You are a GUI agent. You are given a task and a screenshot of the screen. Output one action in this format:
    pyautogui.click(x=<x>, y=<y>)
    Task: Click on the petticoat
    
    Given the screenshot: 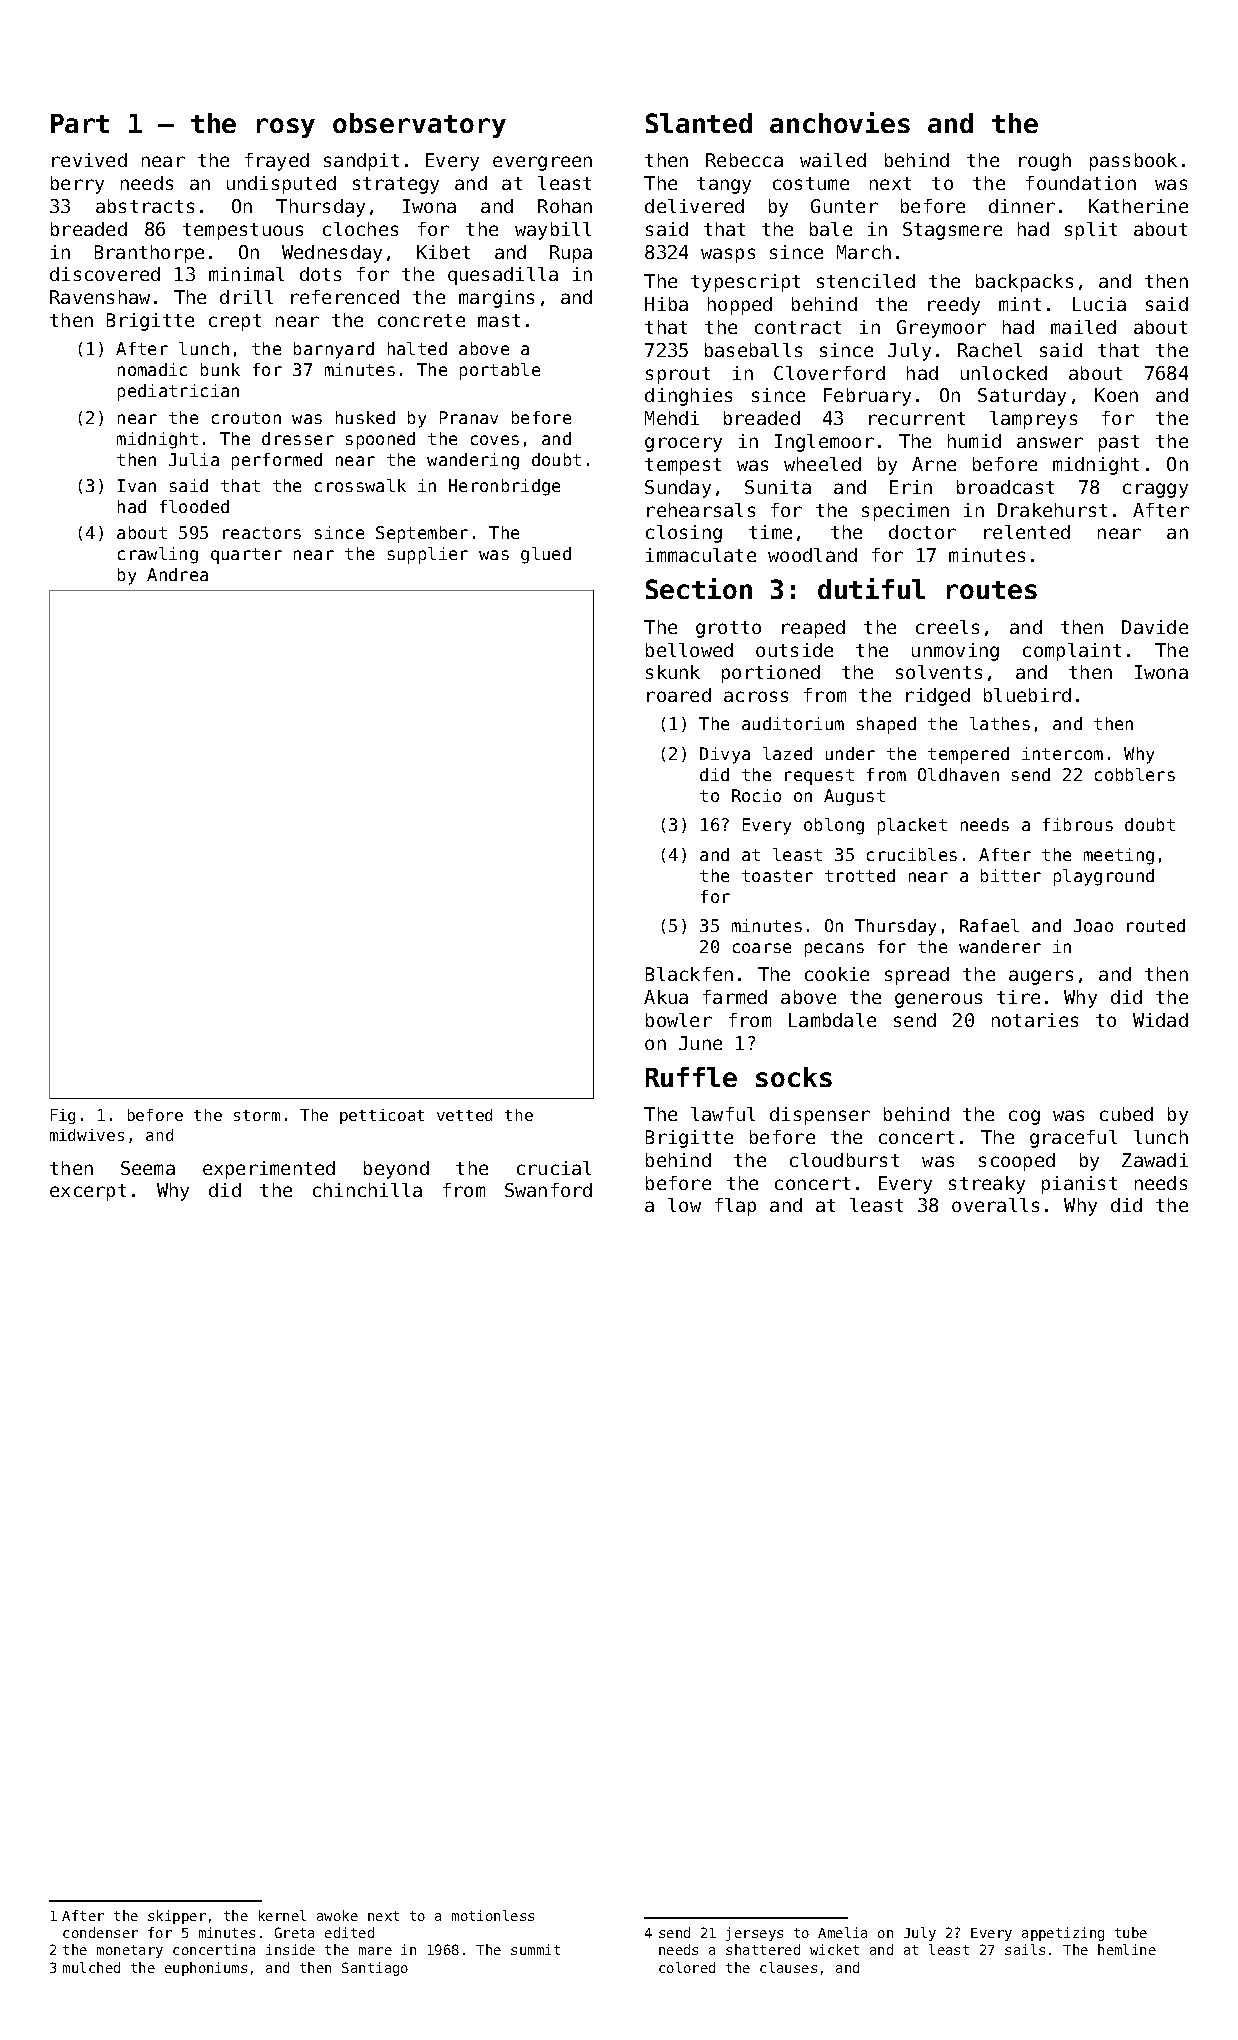 What is the action you would take?
    pyautogui.click(x=382, y=1116)
